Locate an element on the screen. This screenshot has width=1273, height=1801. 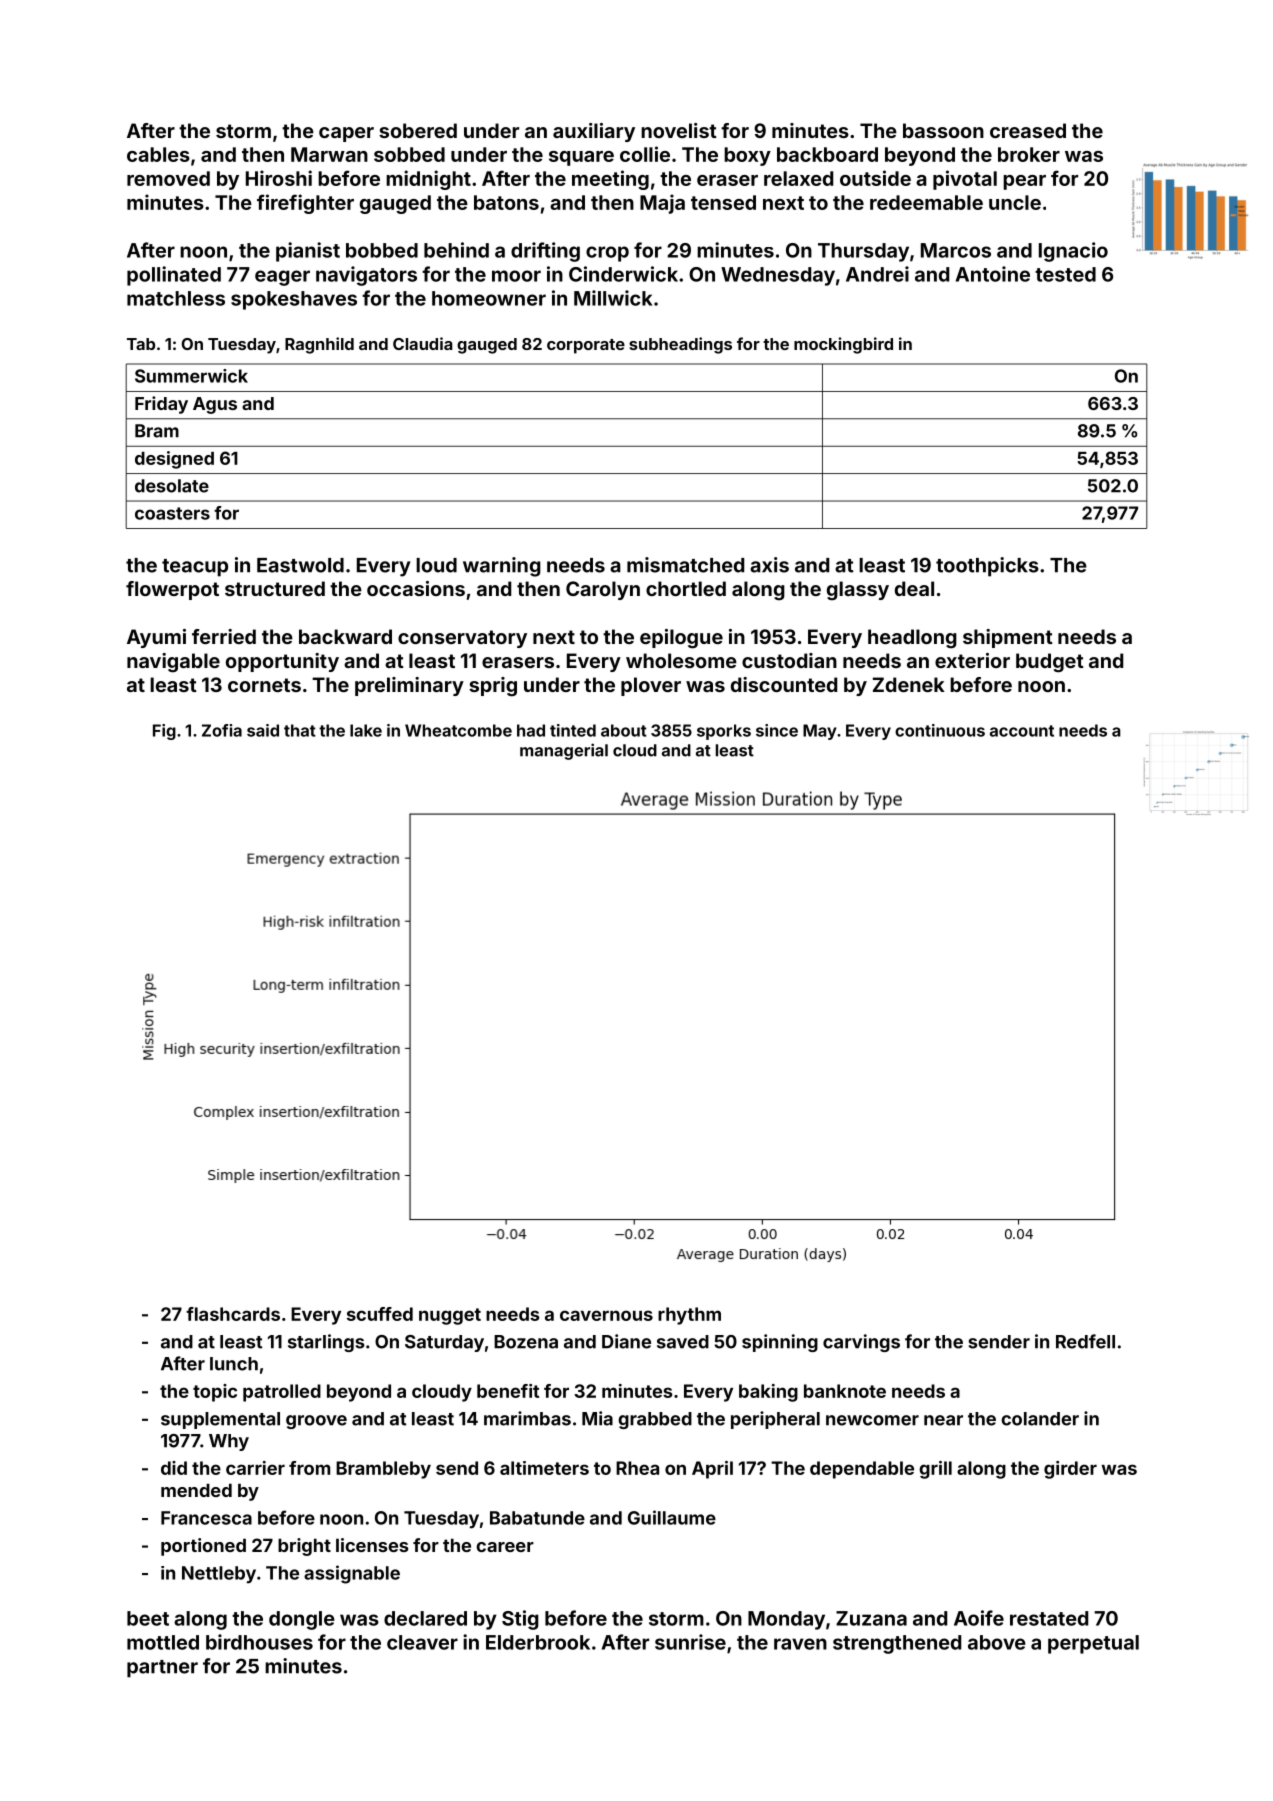
managerial is located at coordinates (564, 751).
